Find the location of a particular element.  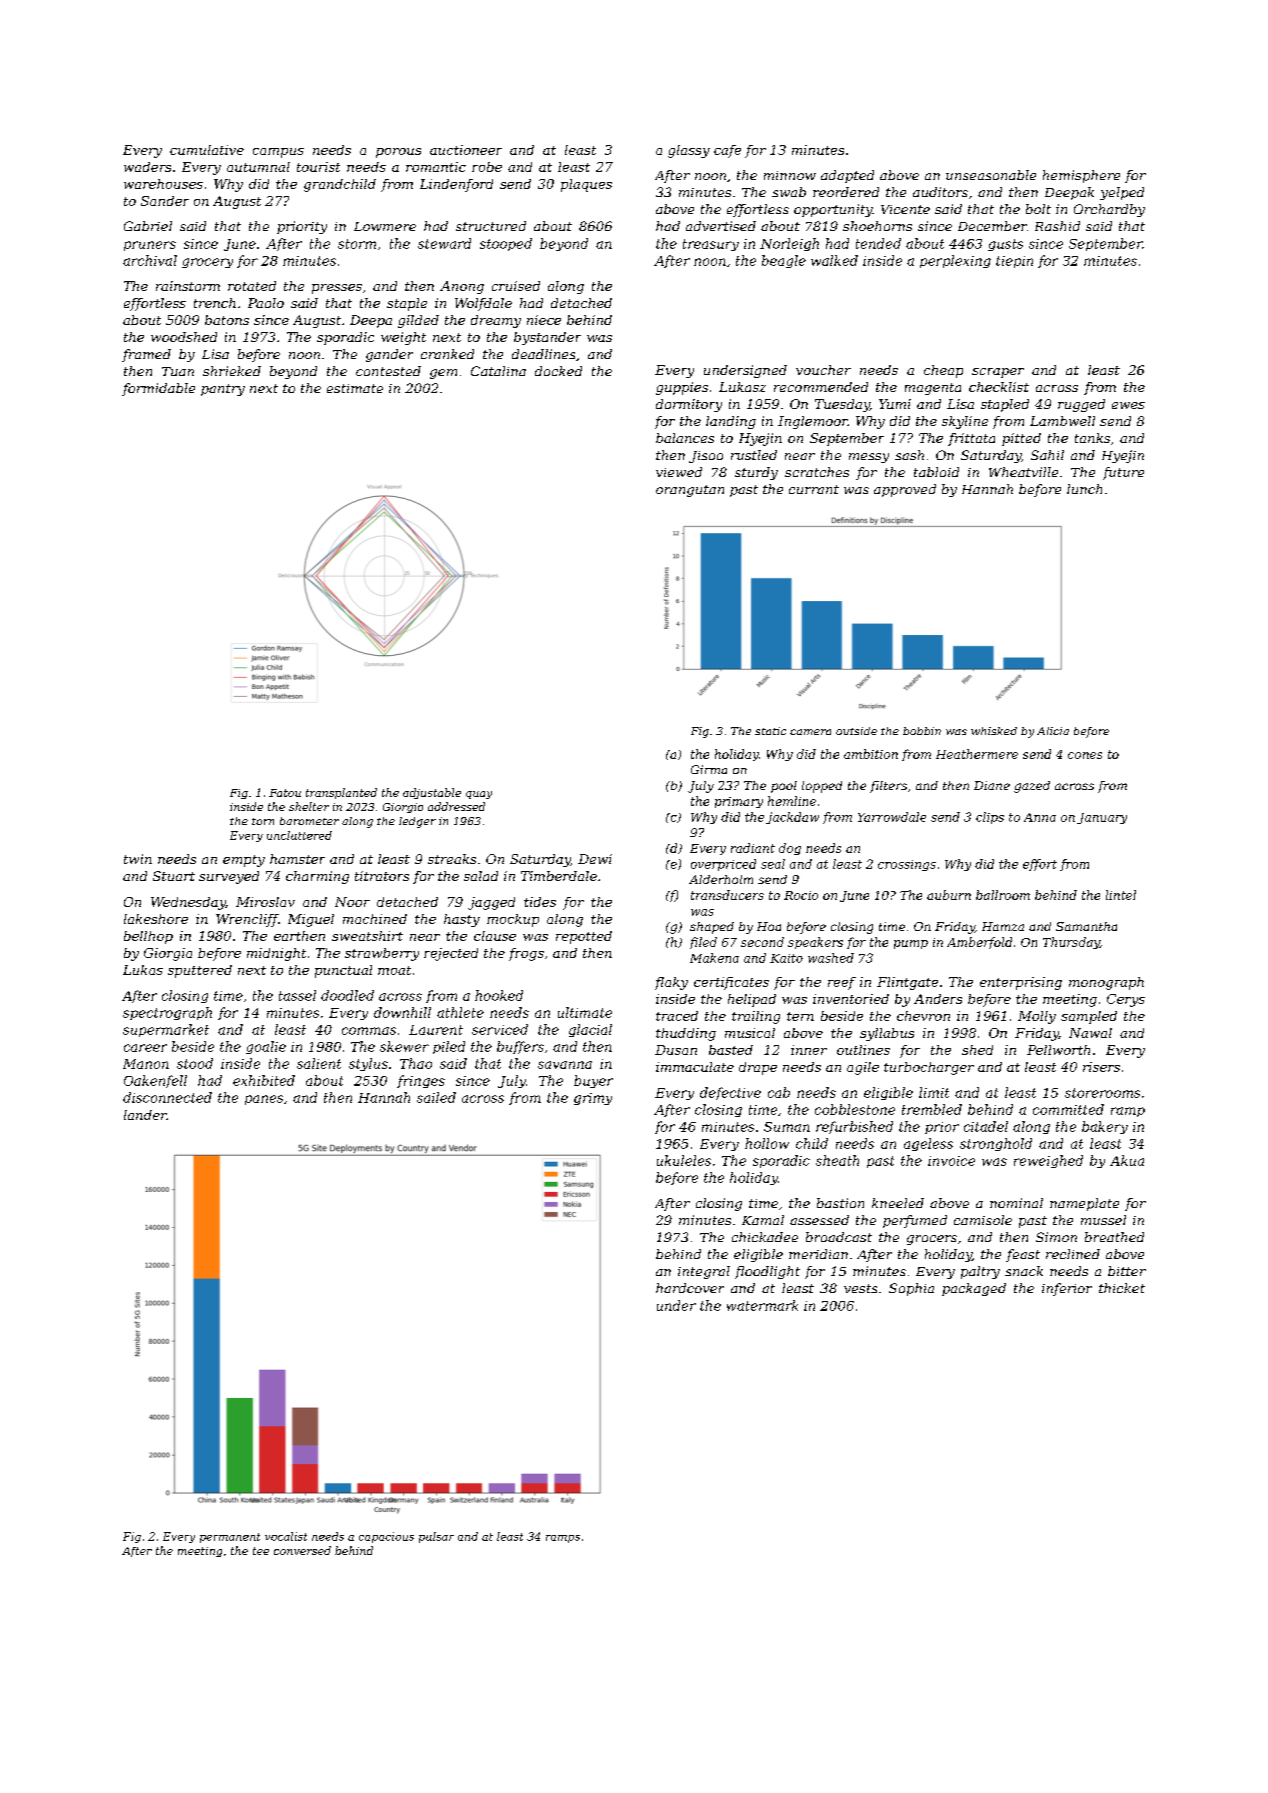

permanent is located at coordinates (230, 1538).
